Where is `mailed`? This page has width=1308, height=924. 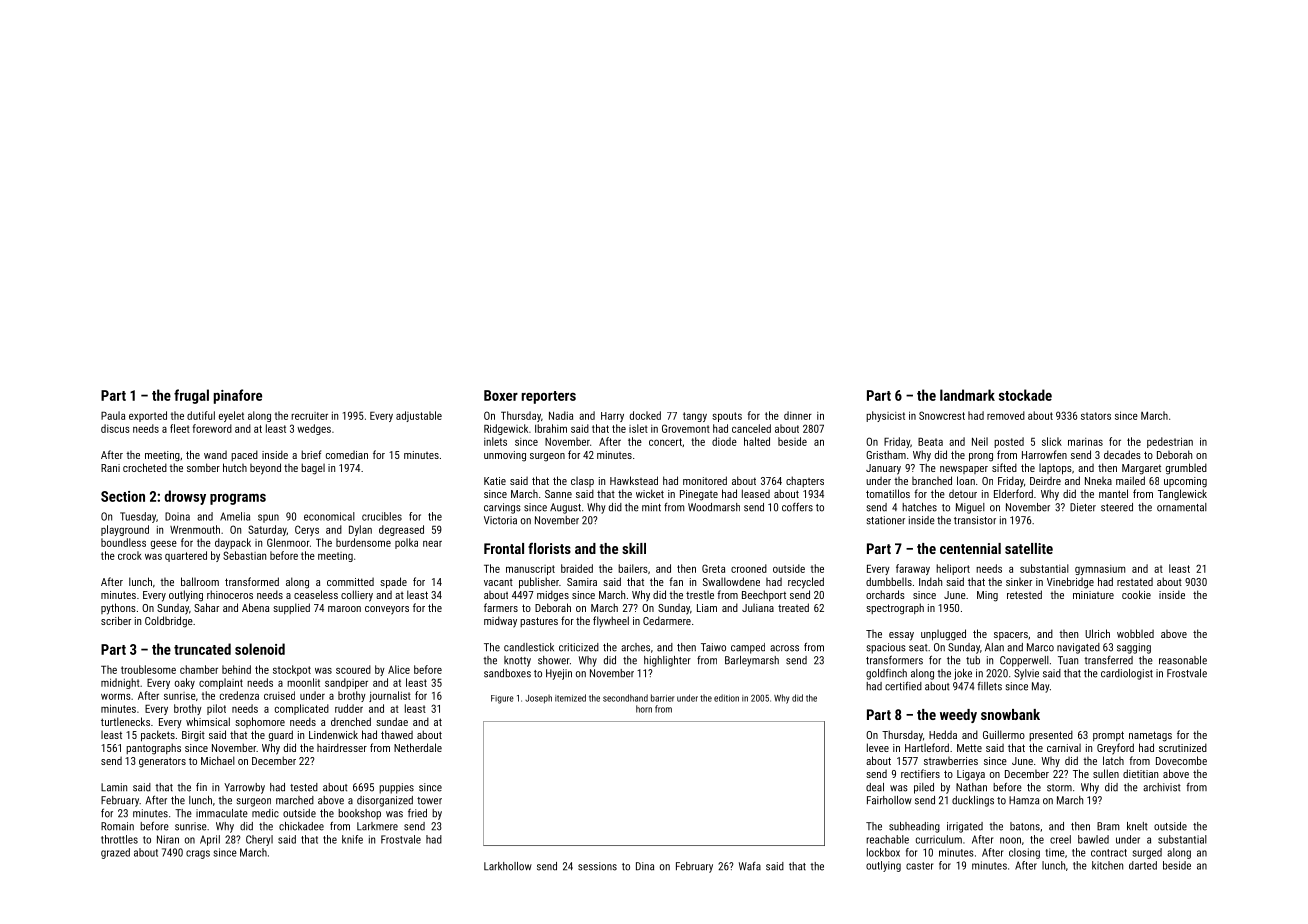 mailed is located at coordinates (1130, 480).
